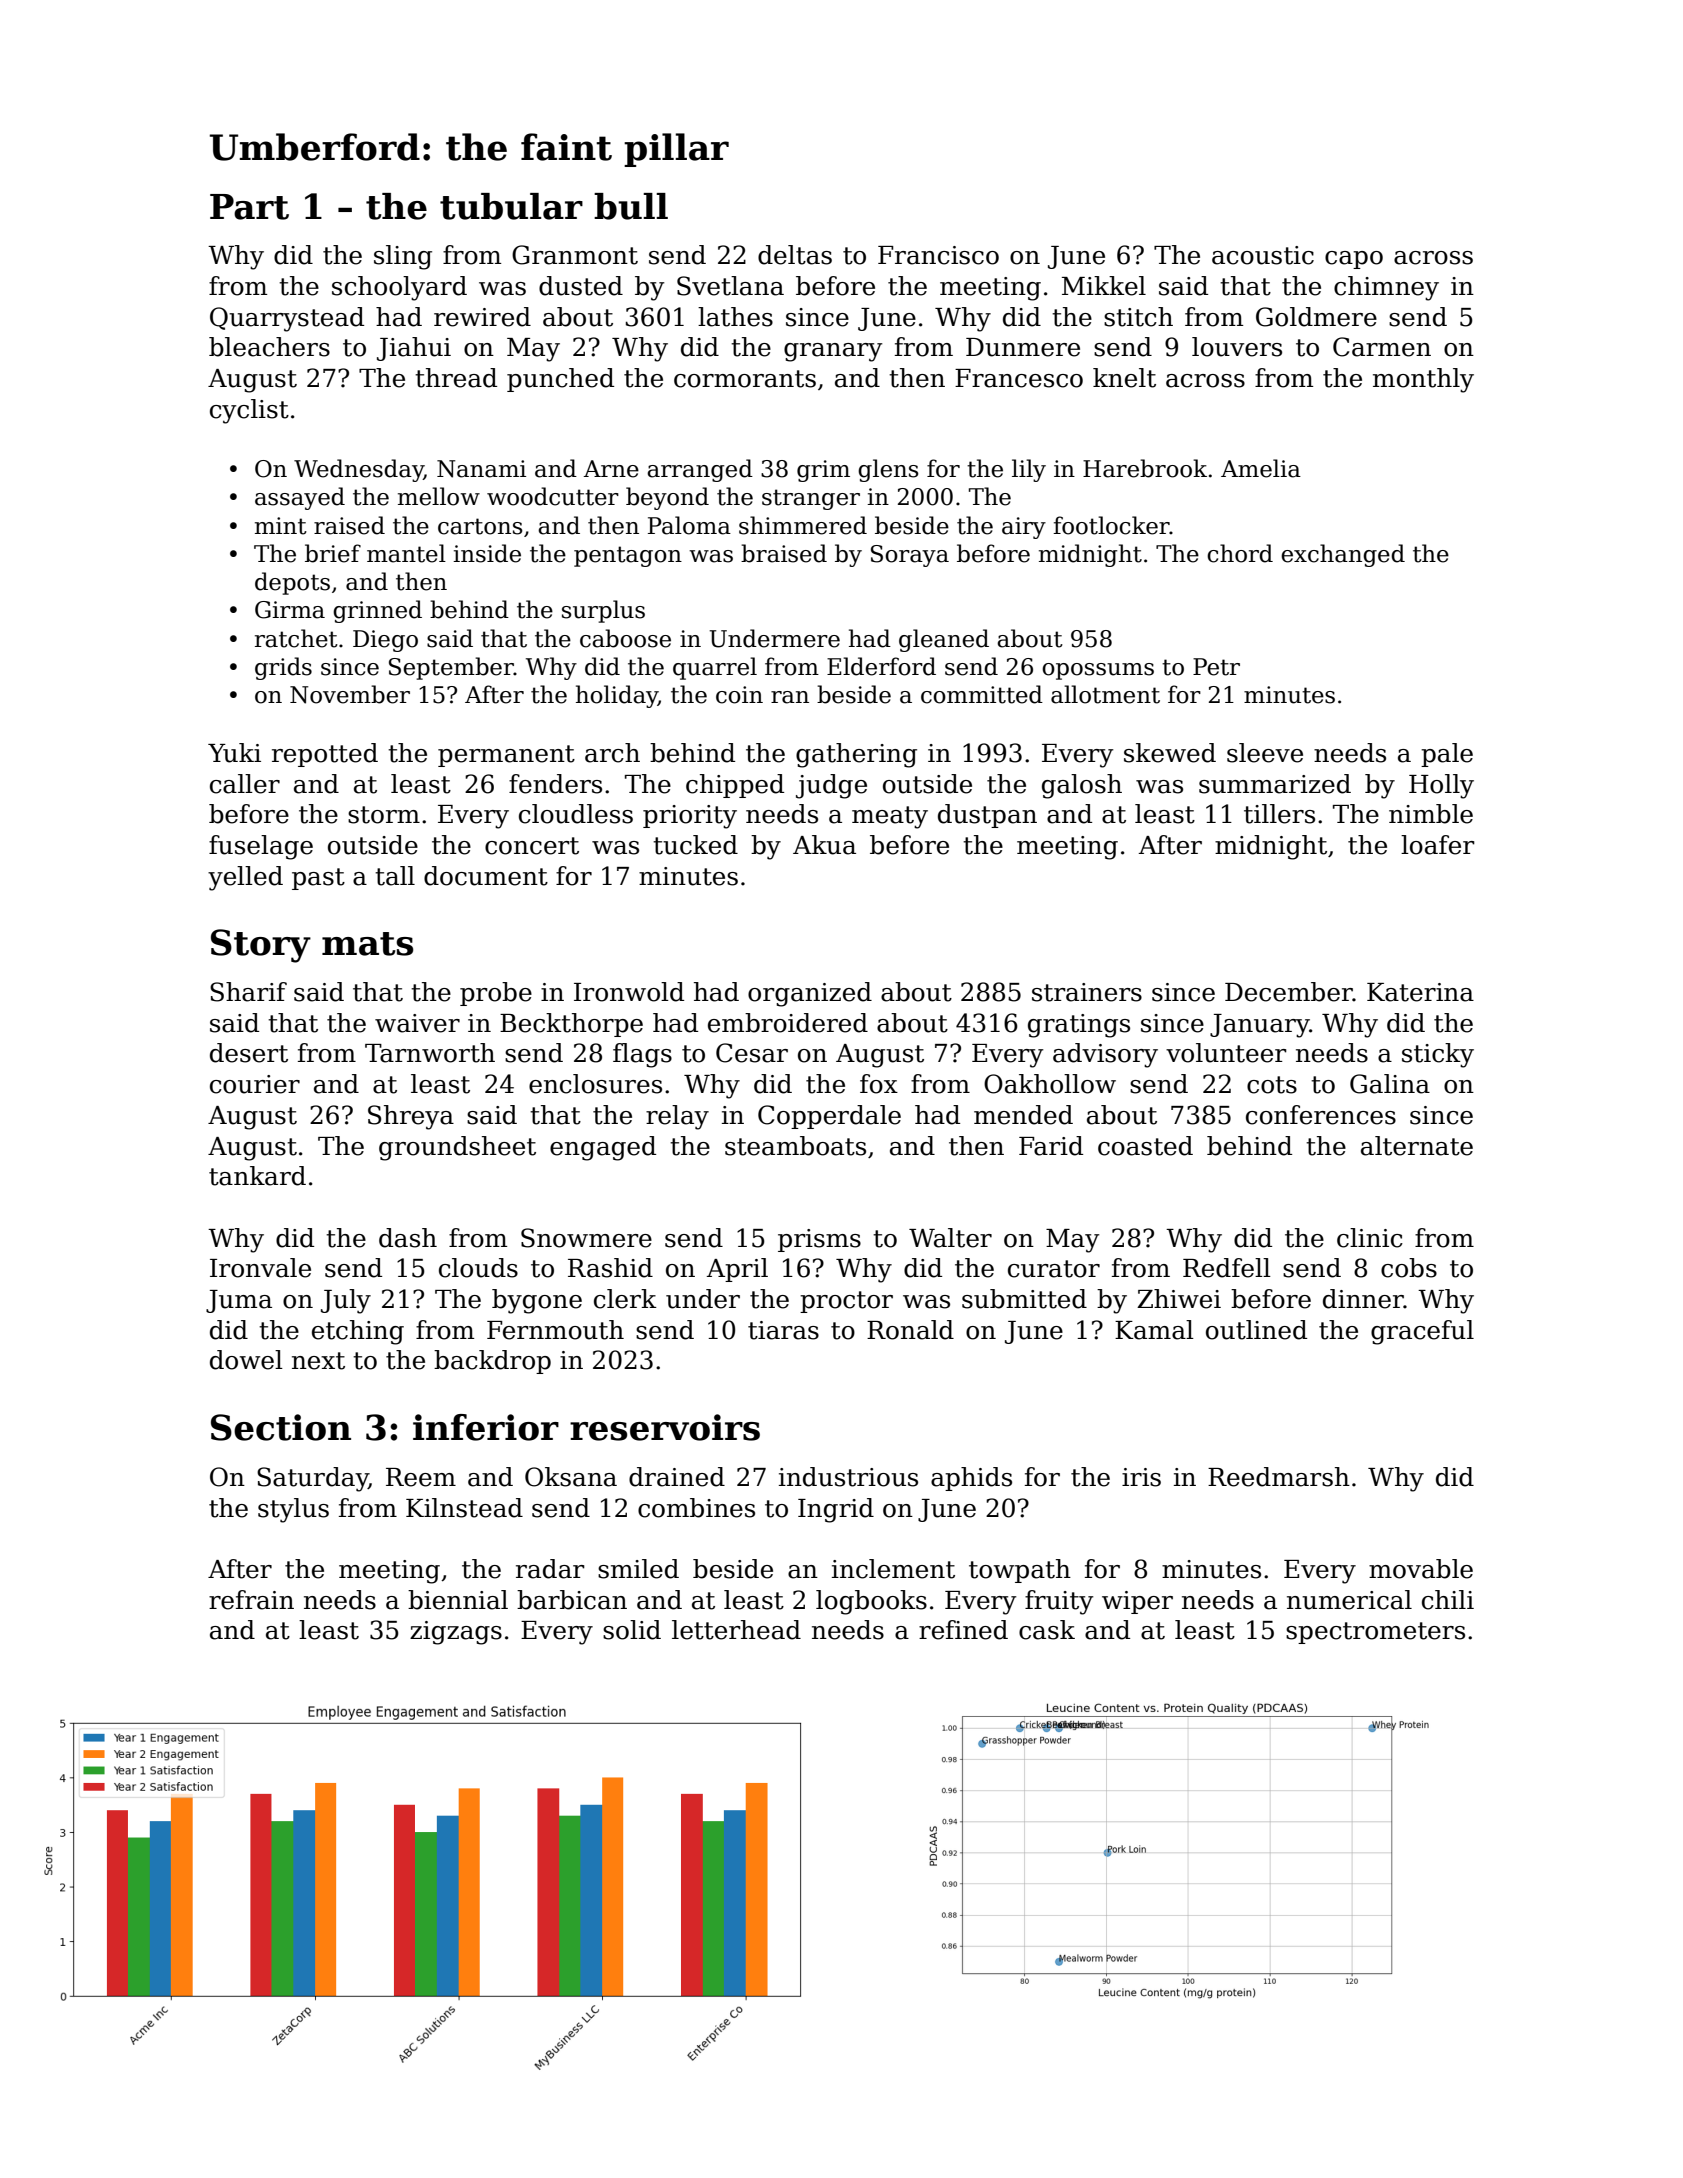 The width and height of the document is (1683, 2178). I want to click on repotted, so click(325, 755).
